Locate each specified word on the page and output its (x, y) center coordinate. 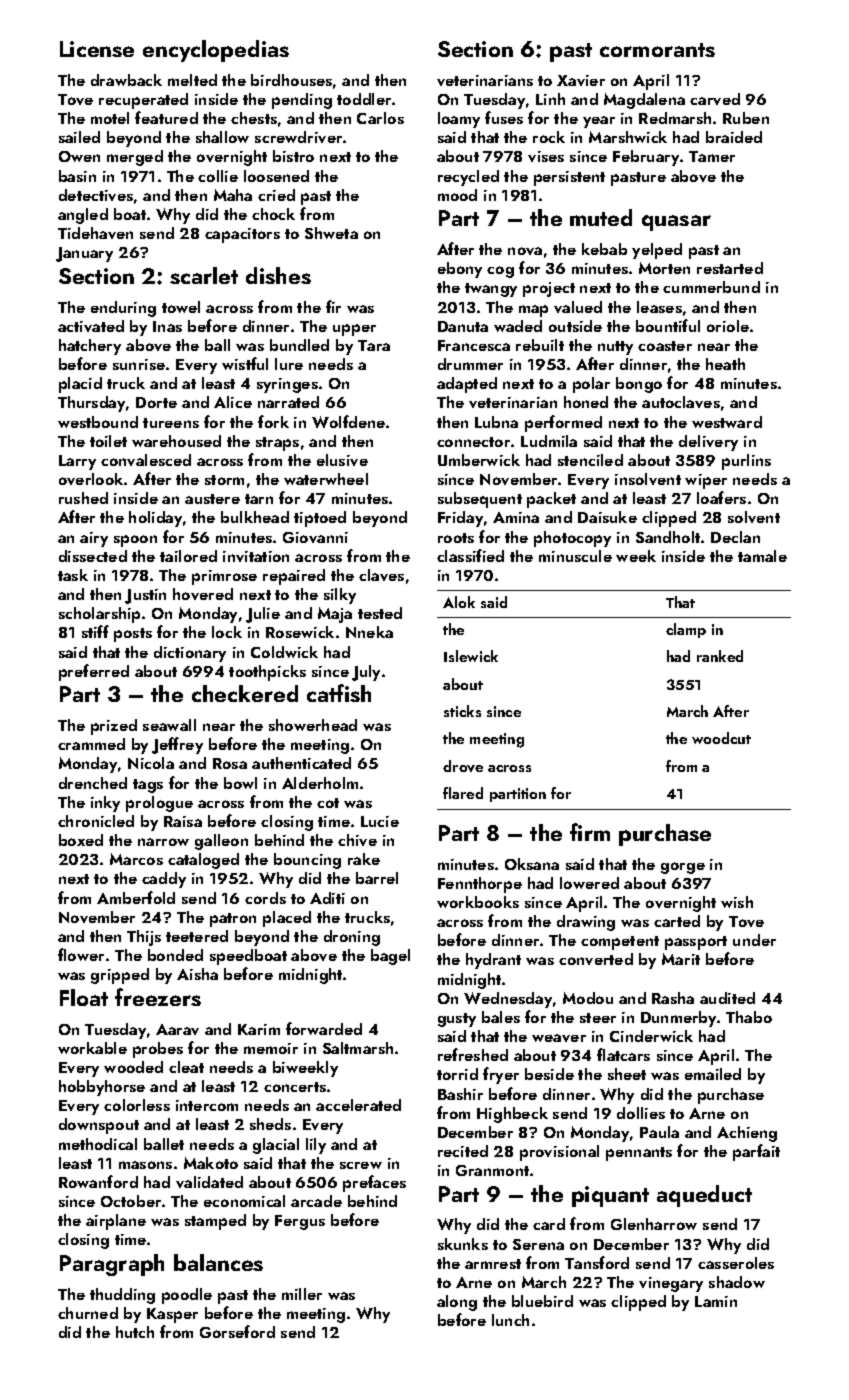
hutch (135, 1332)
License (97, 49)
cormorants (657, 50)
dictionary (190, 654)
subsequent (480, 500)
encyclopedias (216, 51)
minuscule (575, 556)
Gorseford (237, 1331)
